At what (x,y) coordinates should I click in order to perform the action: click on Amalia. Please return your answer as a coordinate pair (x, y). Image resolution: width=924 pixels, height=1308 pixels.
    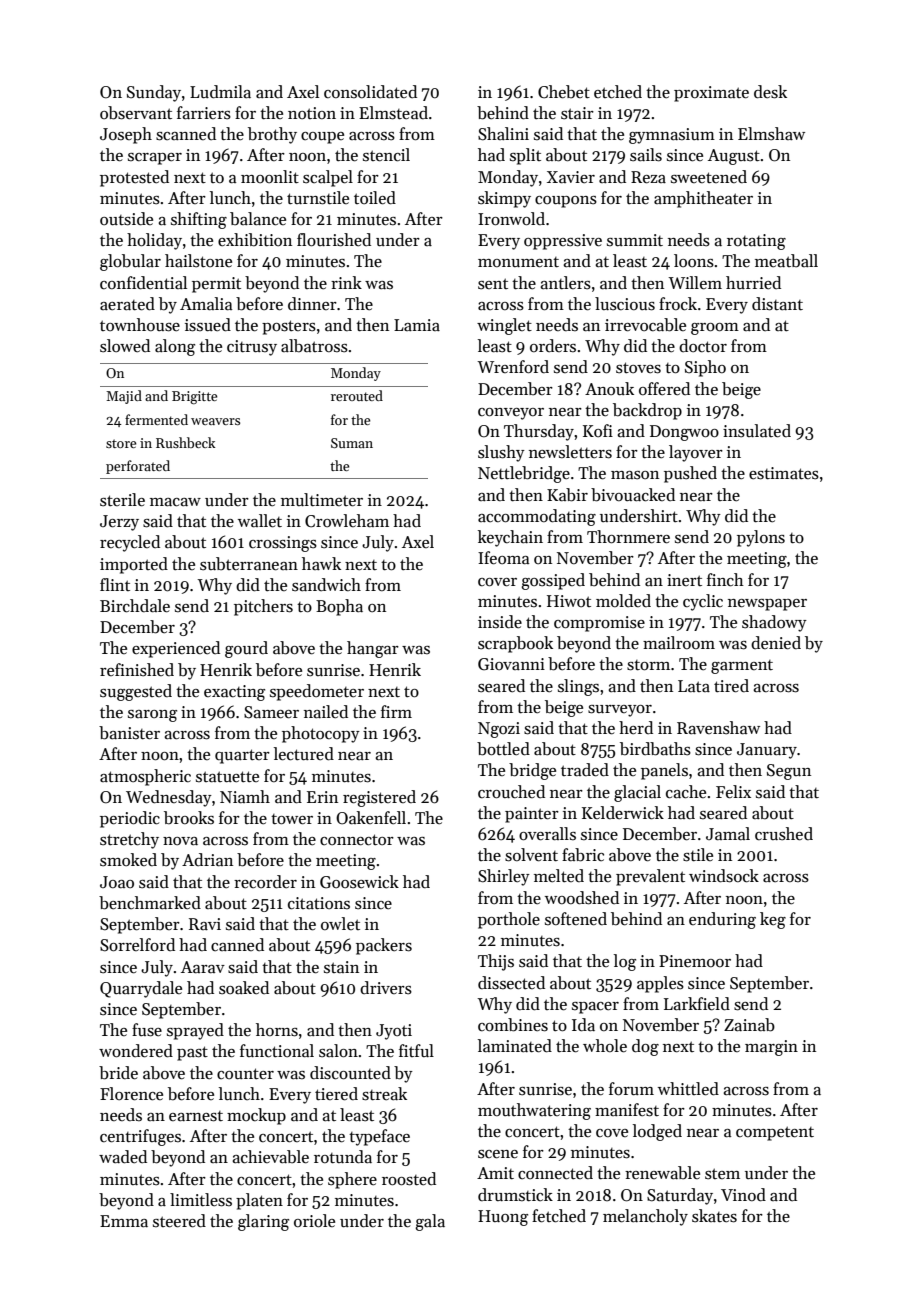
    Looking at the image, I should click on (206, 304).
